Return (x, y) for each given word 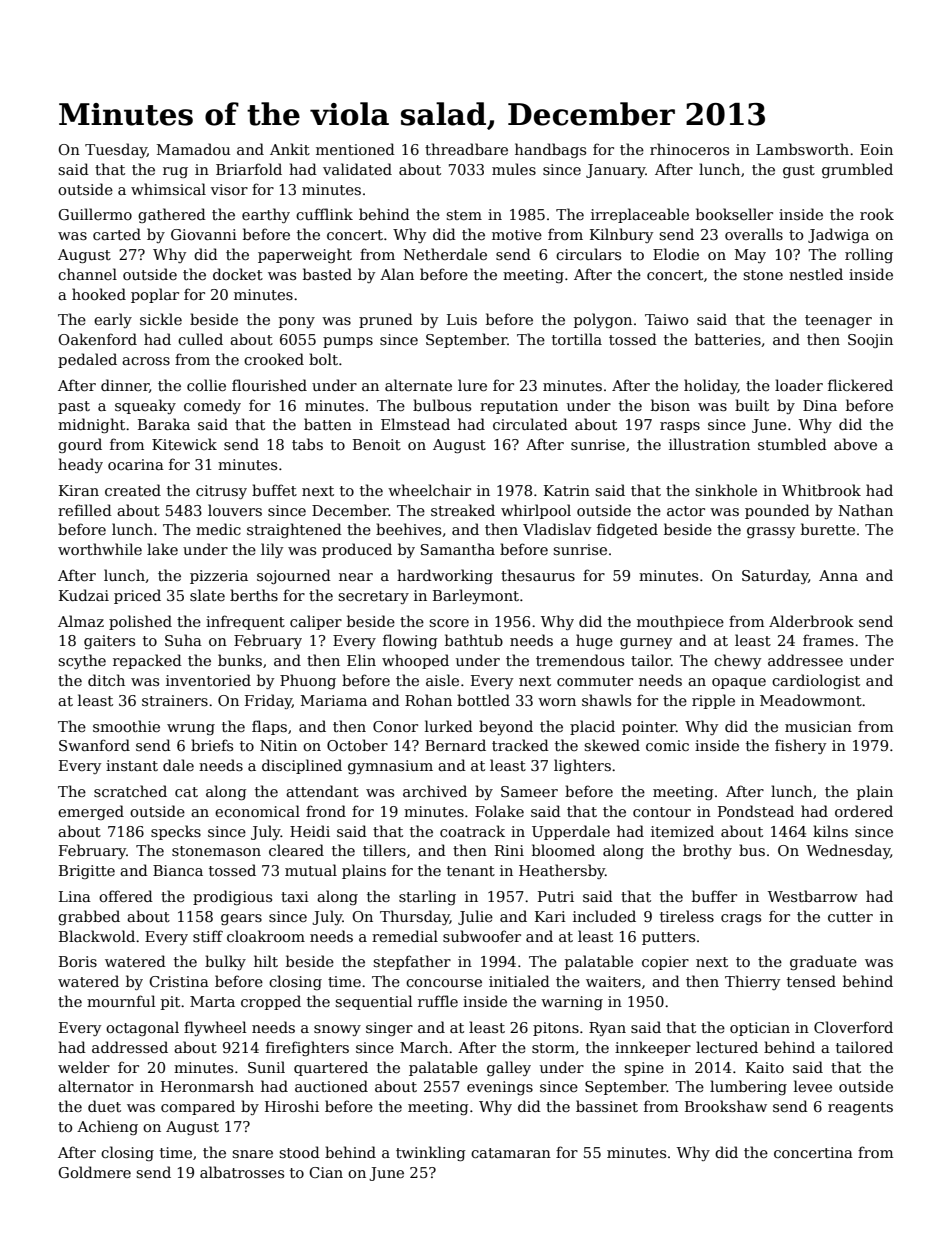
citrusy (221, 492)
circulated (530, 424)
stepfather (412, 962)
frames (828, 640)
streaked (463, 510)
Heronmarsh (207, 1086)
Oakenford (97, 339)
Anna (838, 575)
